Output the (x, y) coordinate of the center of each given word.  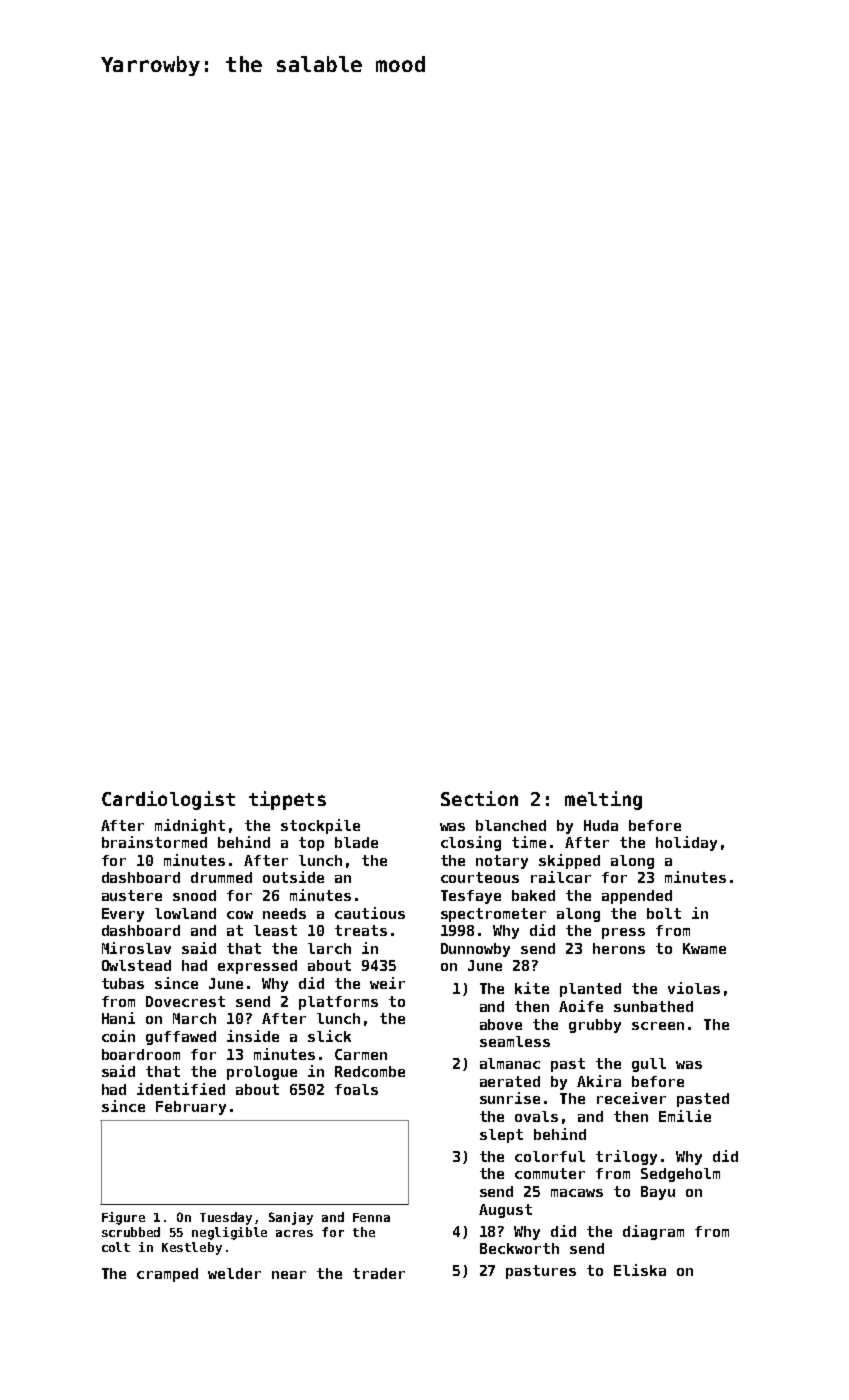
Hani (118, 1018)
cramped (167, 1275)
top (311, 844)
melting (603, 800)
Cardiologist (168, 800)
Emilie (685, 1116)
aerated (510, 1081)
